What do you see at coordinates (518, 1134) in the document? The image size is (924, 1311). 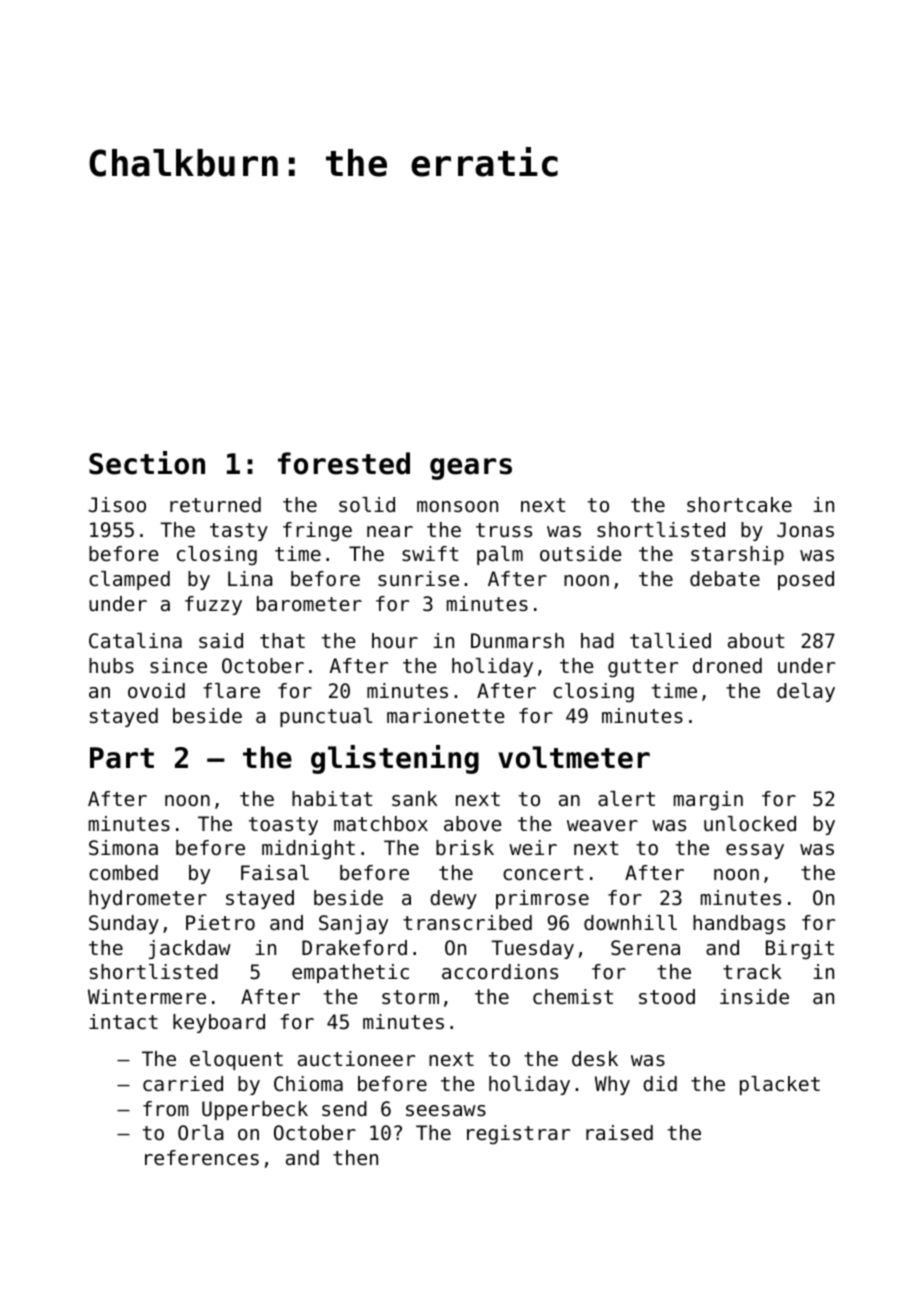 I see `registrar` at bounding box center [518, 1134].
